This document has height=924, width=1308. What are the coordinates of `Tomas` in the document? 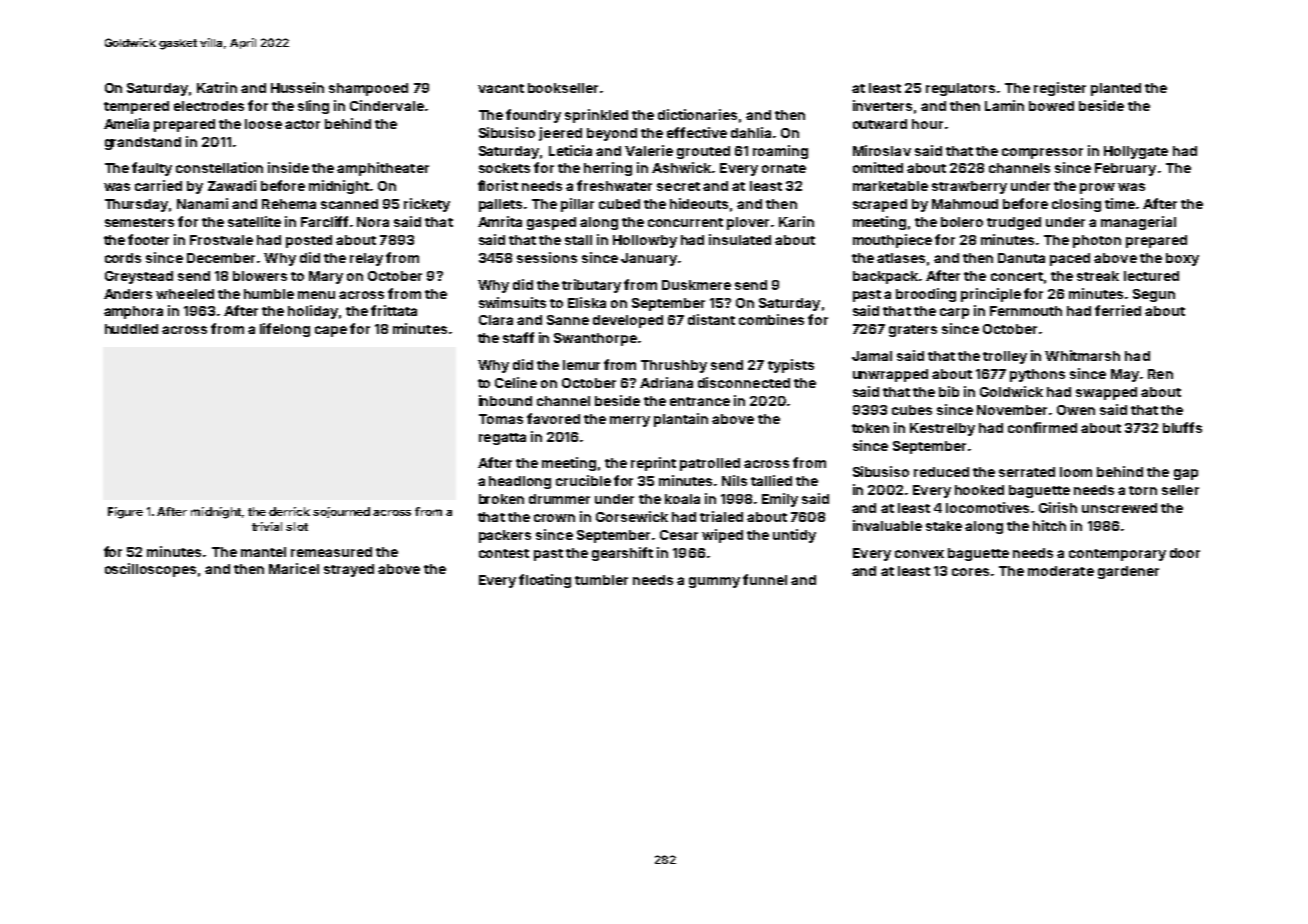 It's located at (501, 419).
